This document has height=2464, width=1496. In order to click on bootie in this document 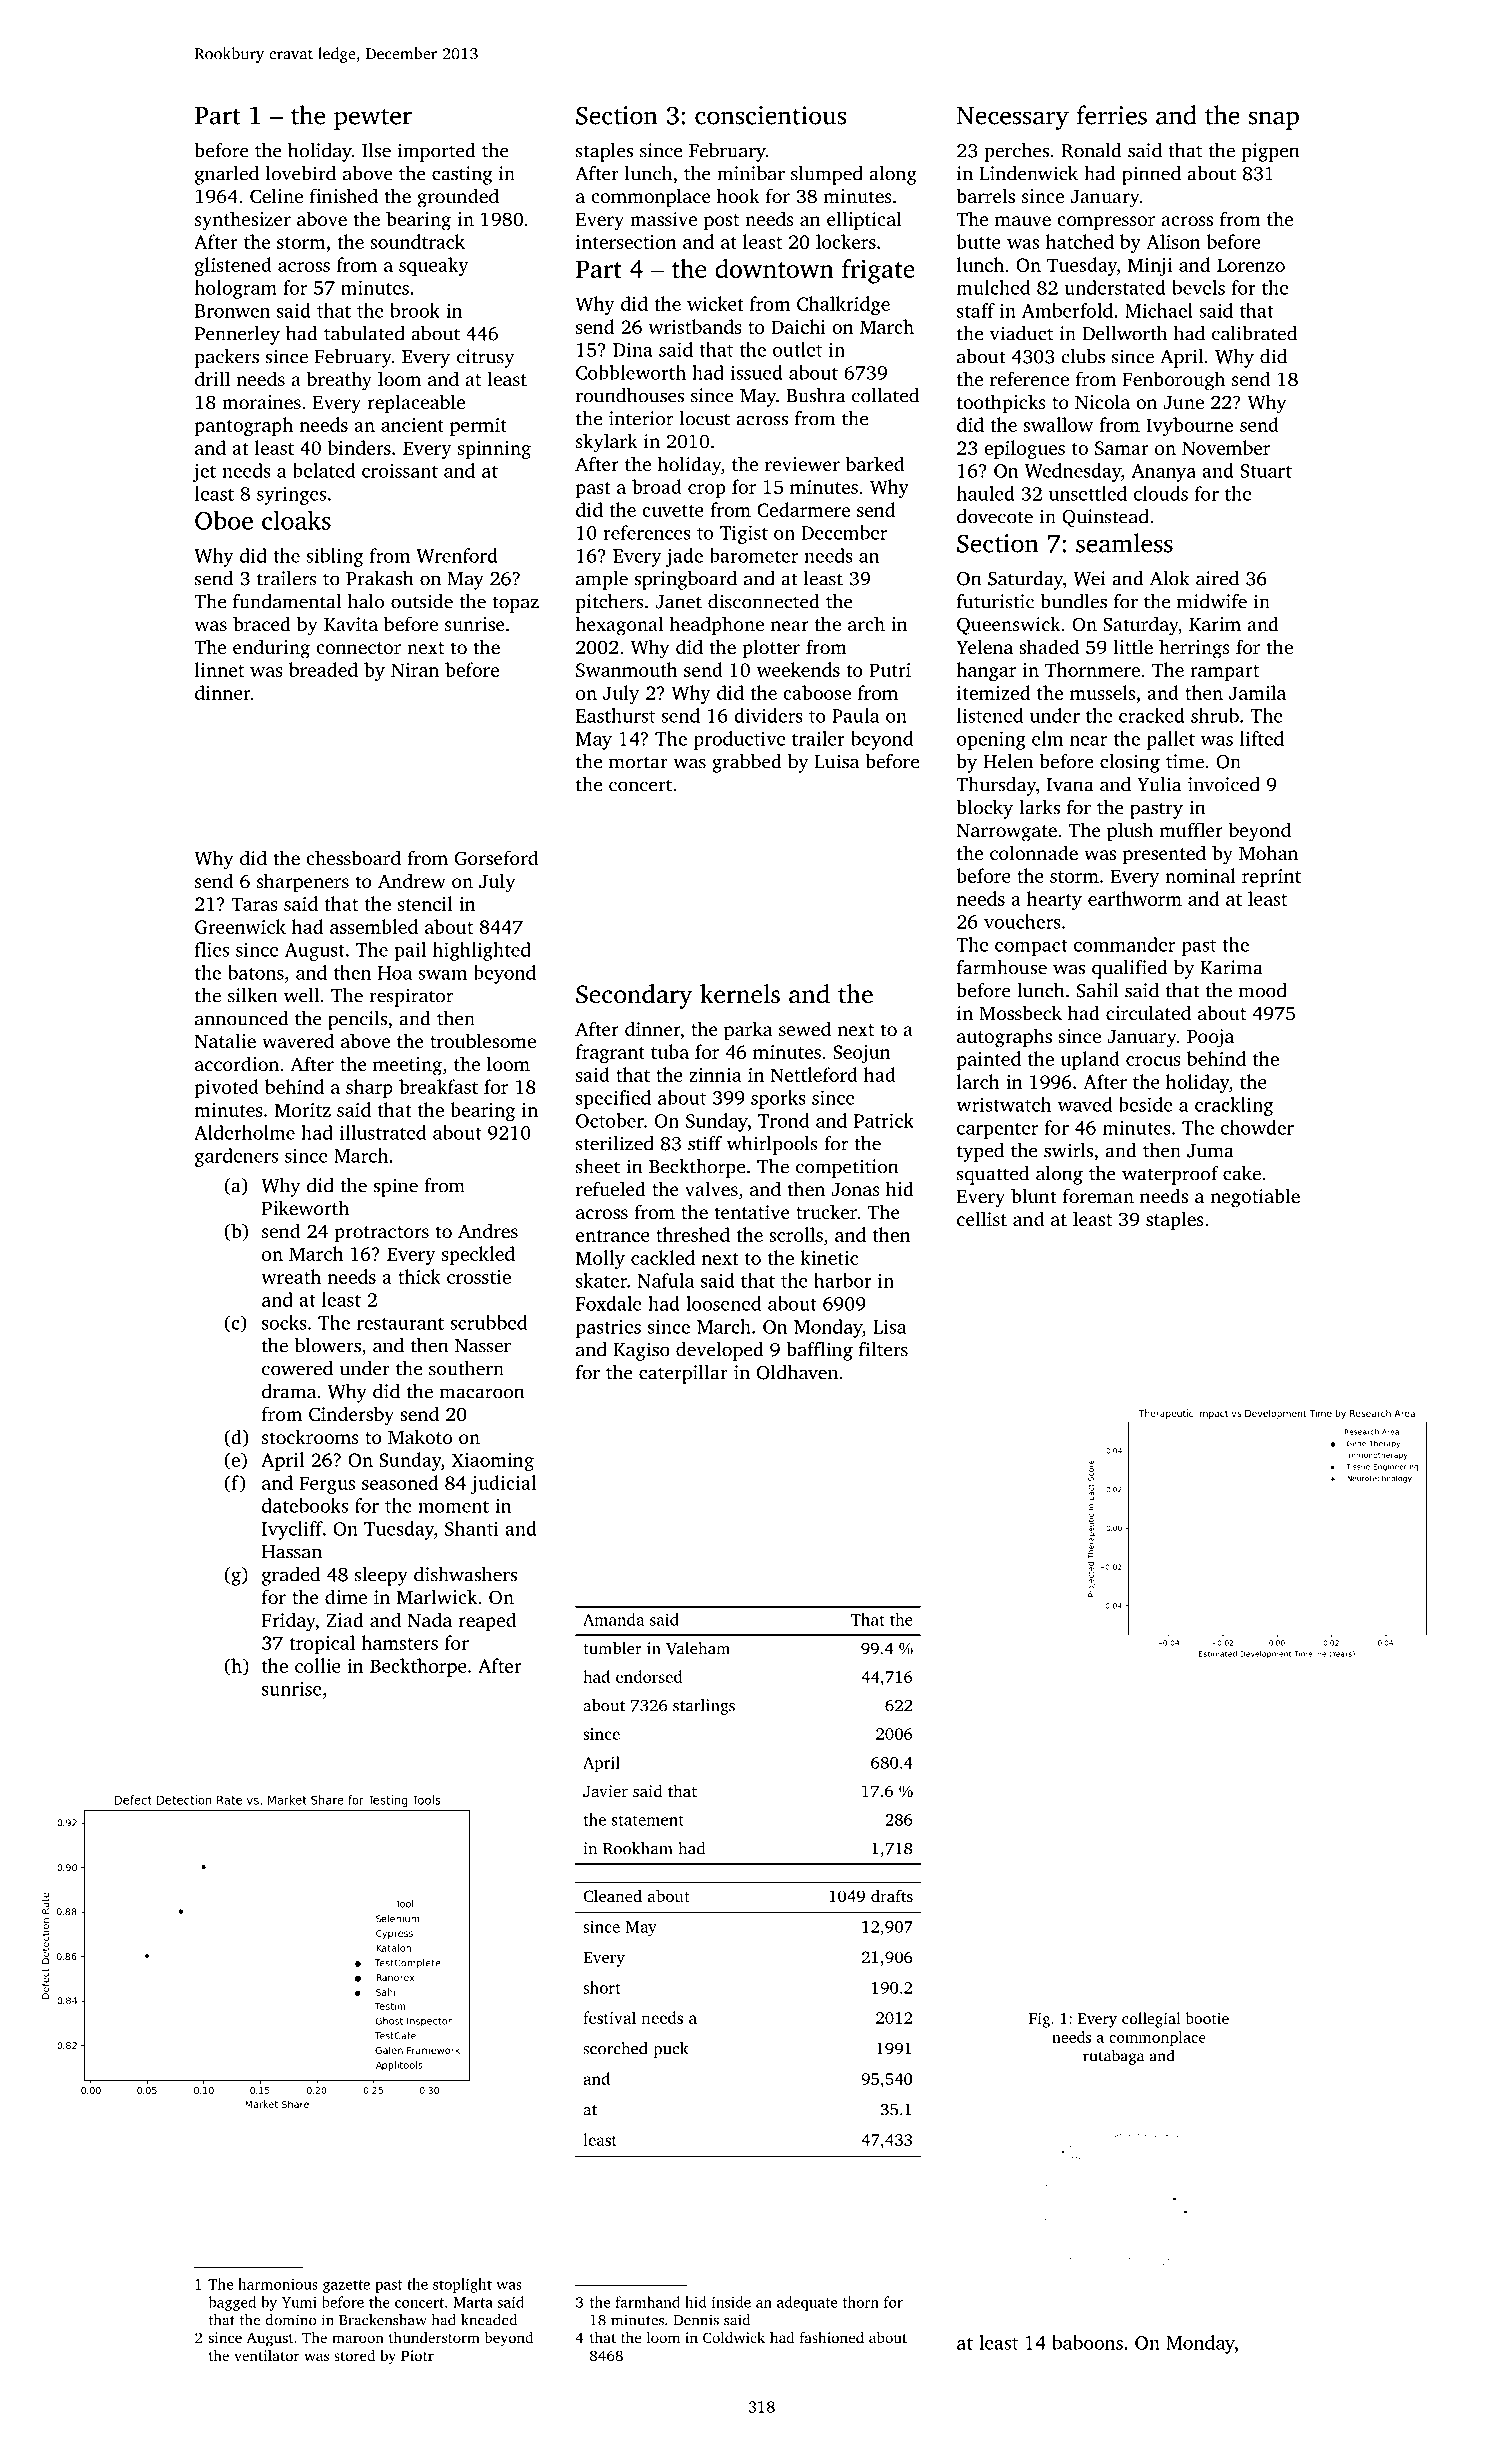, I will do `click(1207, 2018)`.
